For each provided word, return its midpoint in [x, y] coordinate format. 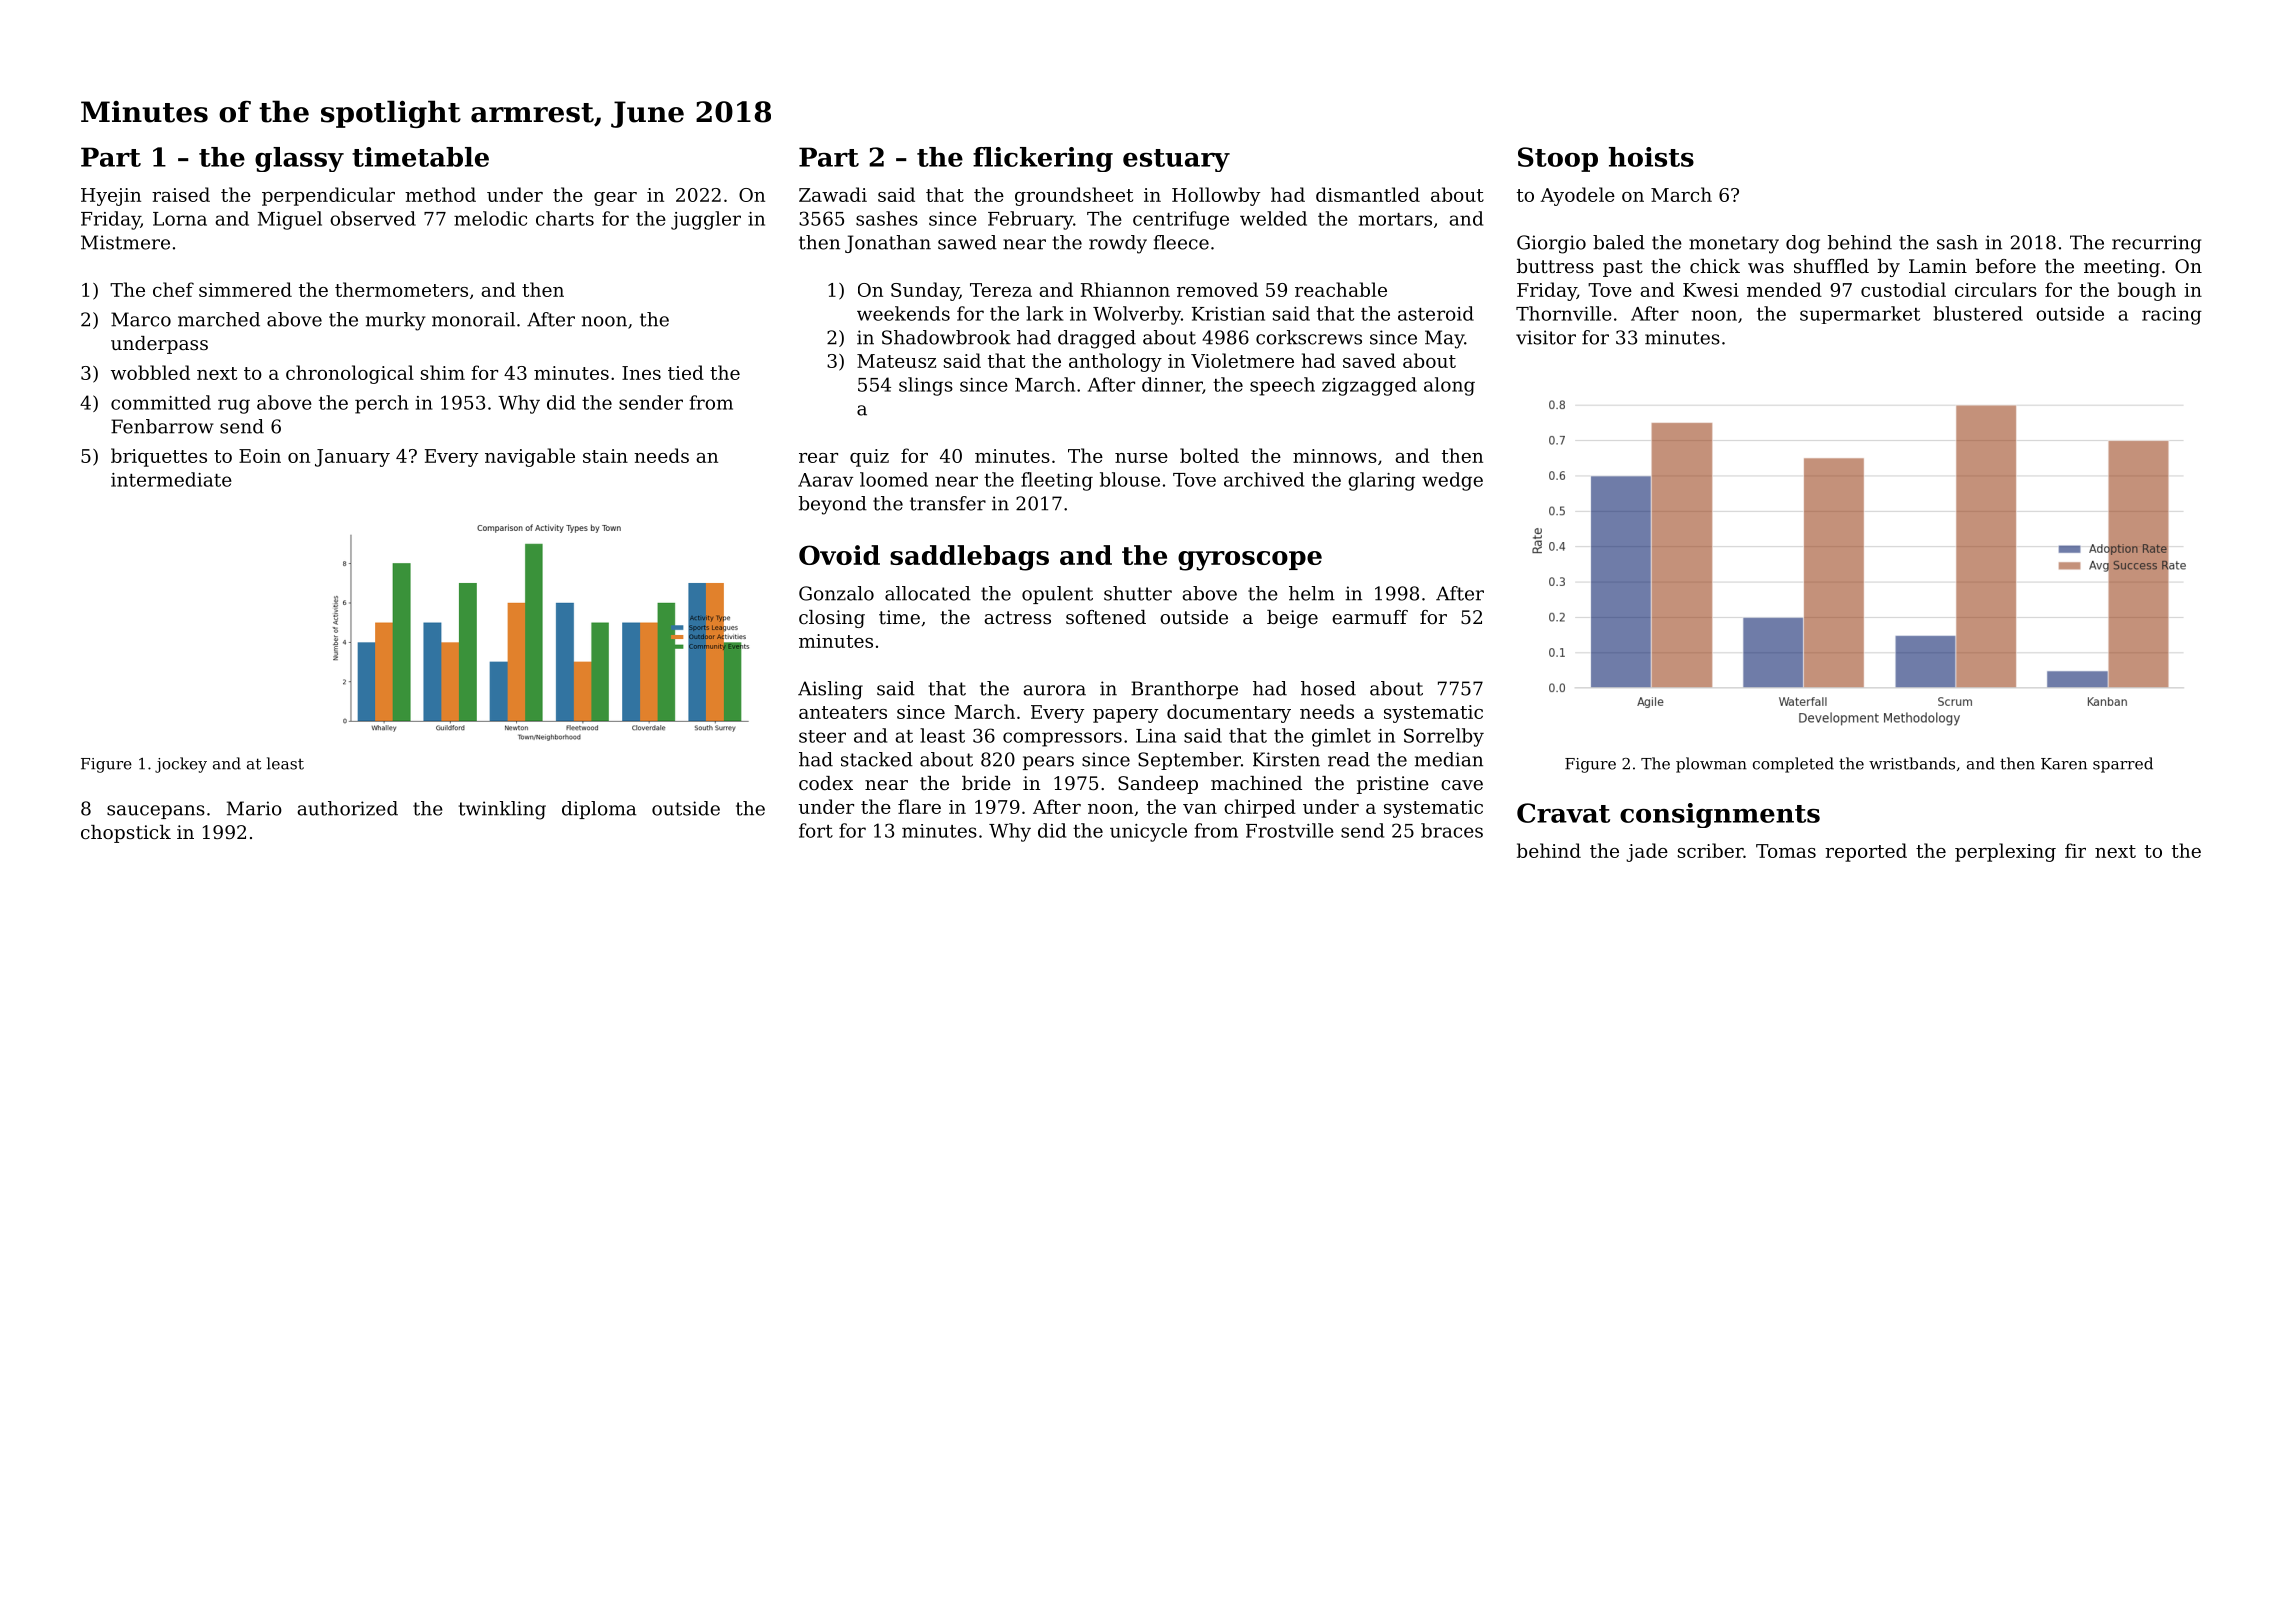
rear [818, 458]
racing [2172, 316]
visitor [1546, 337]
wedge [1452, 481]
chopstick [126, 834]
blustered [1978, 313]
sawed [967, 242]
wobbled [150, 372]
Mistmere [125, 242]
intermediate [171, 479]
